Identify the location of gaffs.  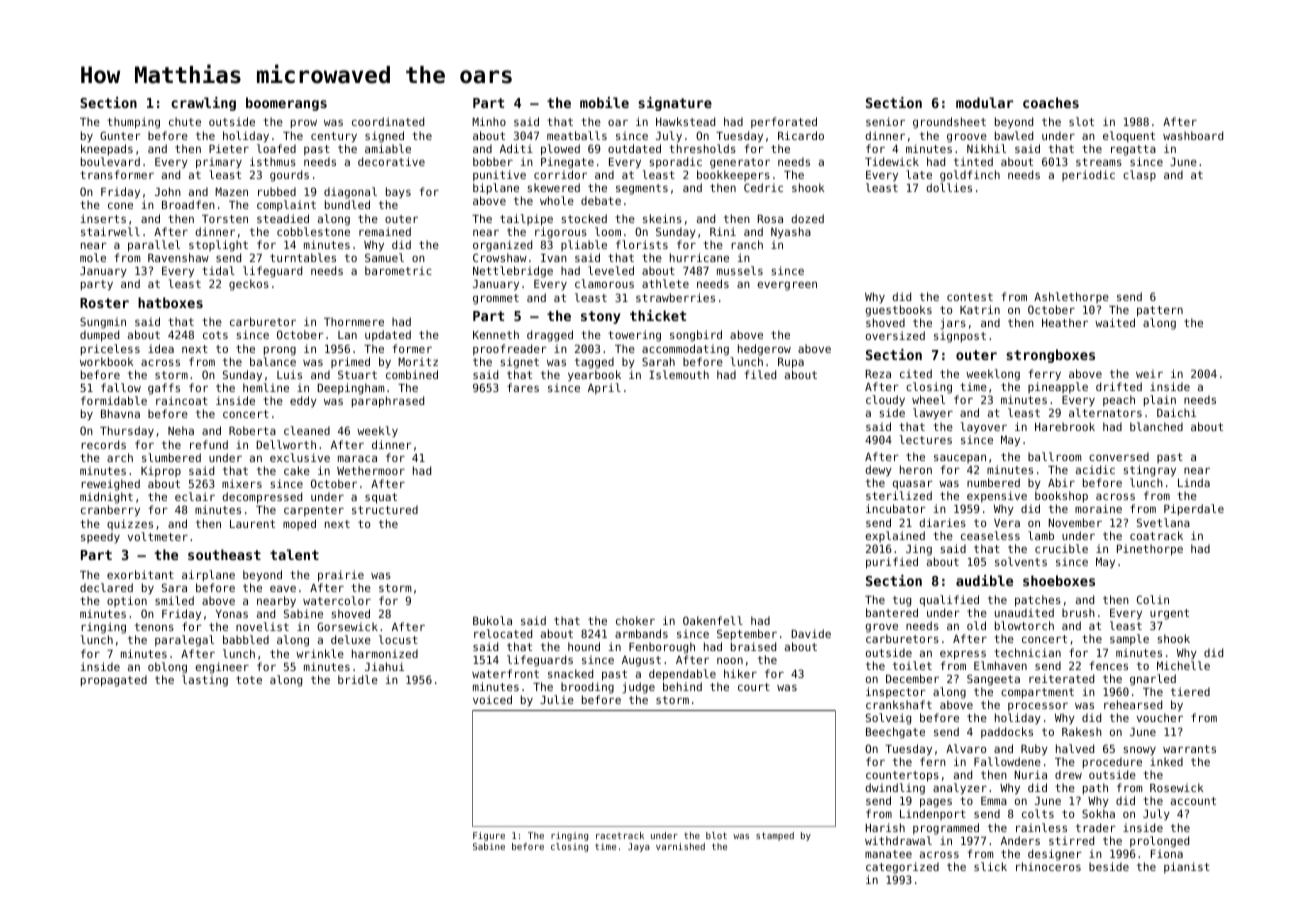
(164, 389).
